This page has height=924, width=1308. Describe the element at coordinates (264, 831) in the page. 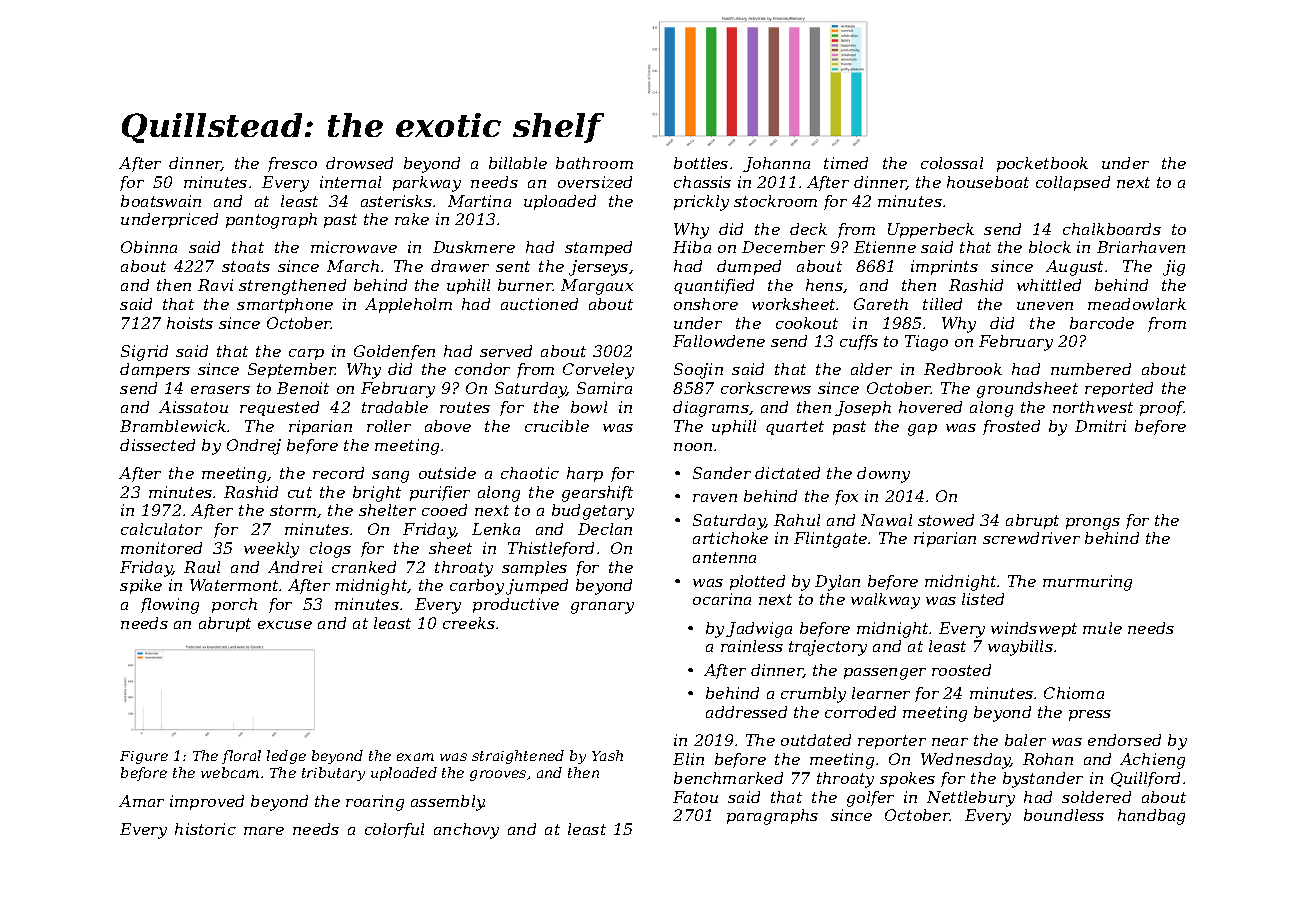

I see `mare` at that location.
